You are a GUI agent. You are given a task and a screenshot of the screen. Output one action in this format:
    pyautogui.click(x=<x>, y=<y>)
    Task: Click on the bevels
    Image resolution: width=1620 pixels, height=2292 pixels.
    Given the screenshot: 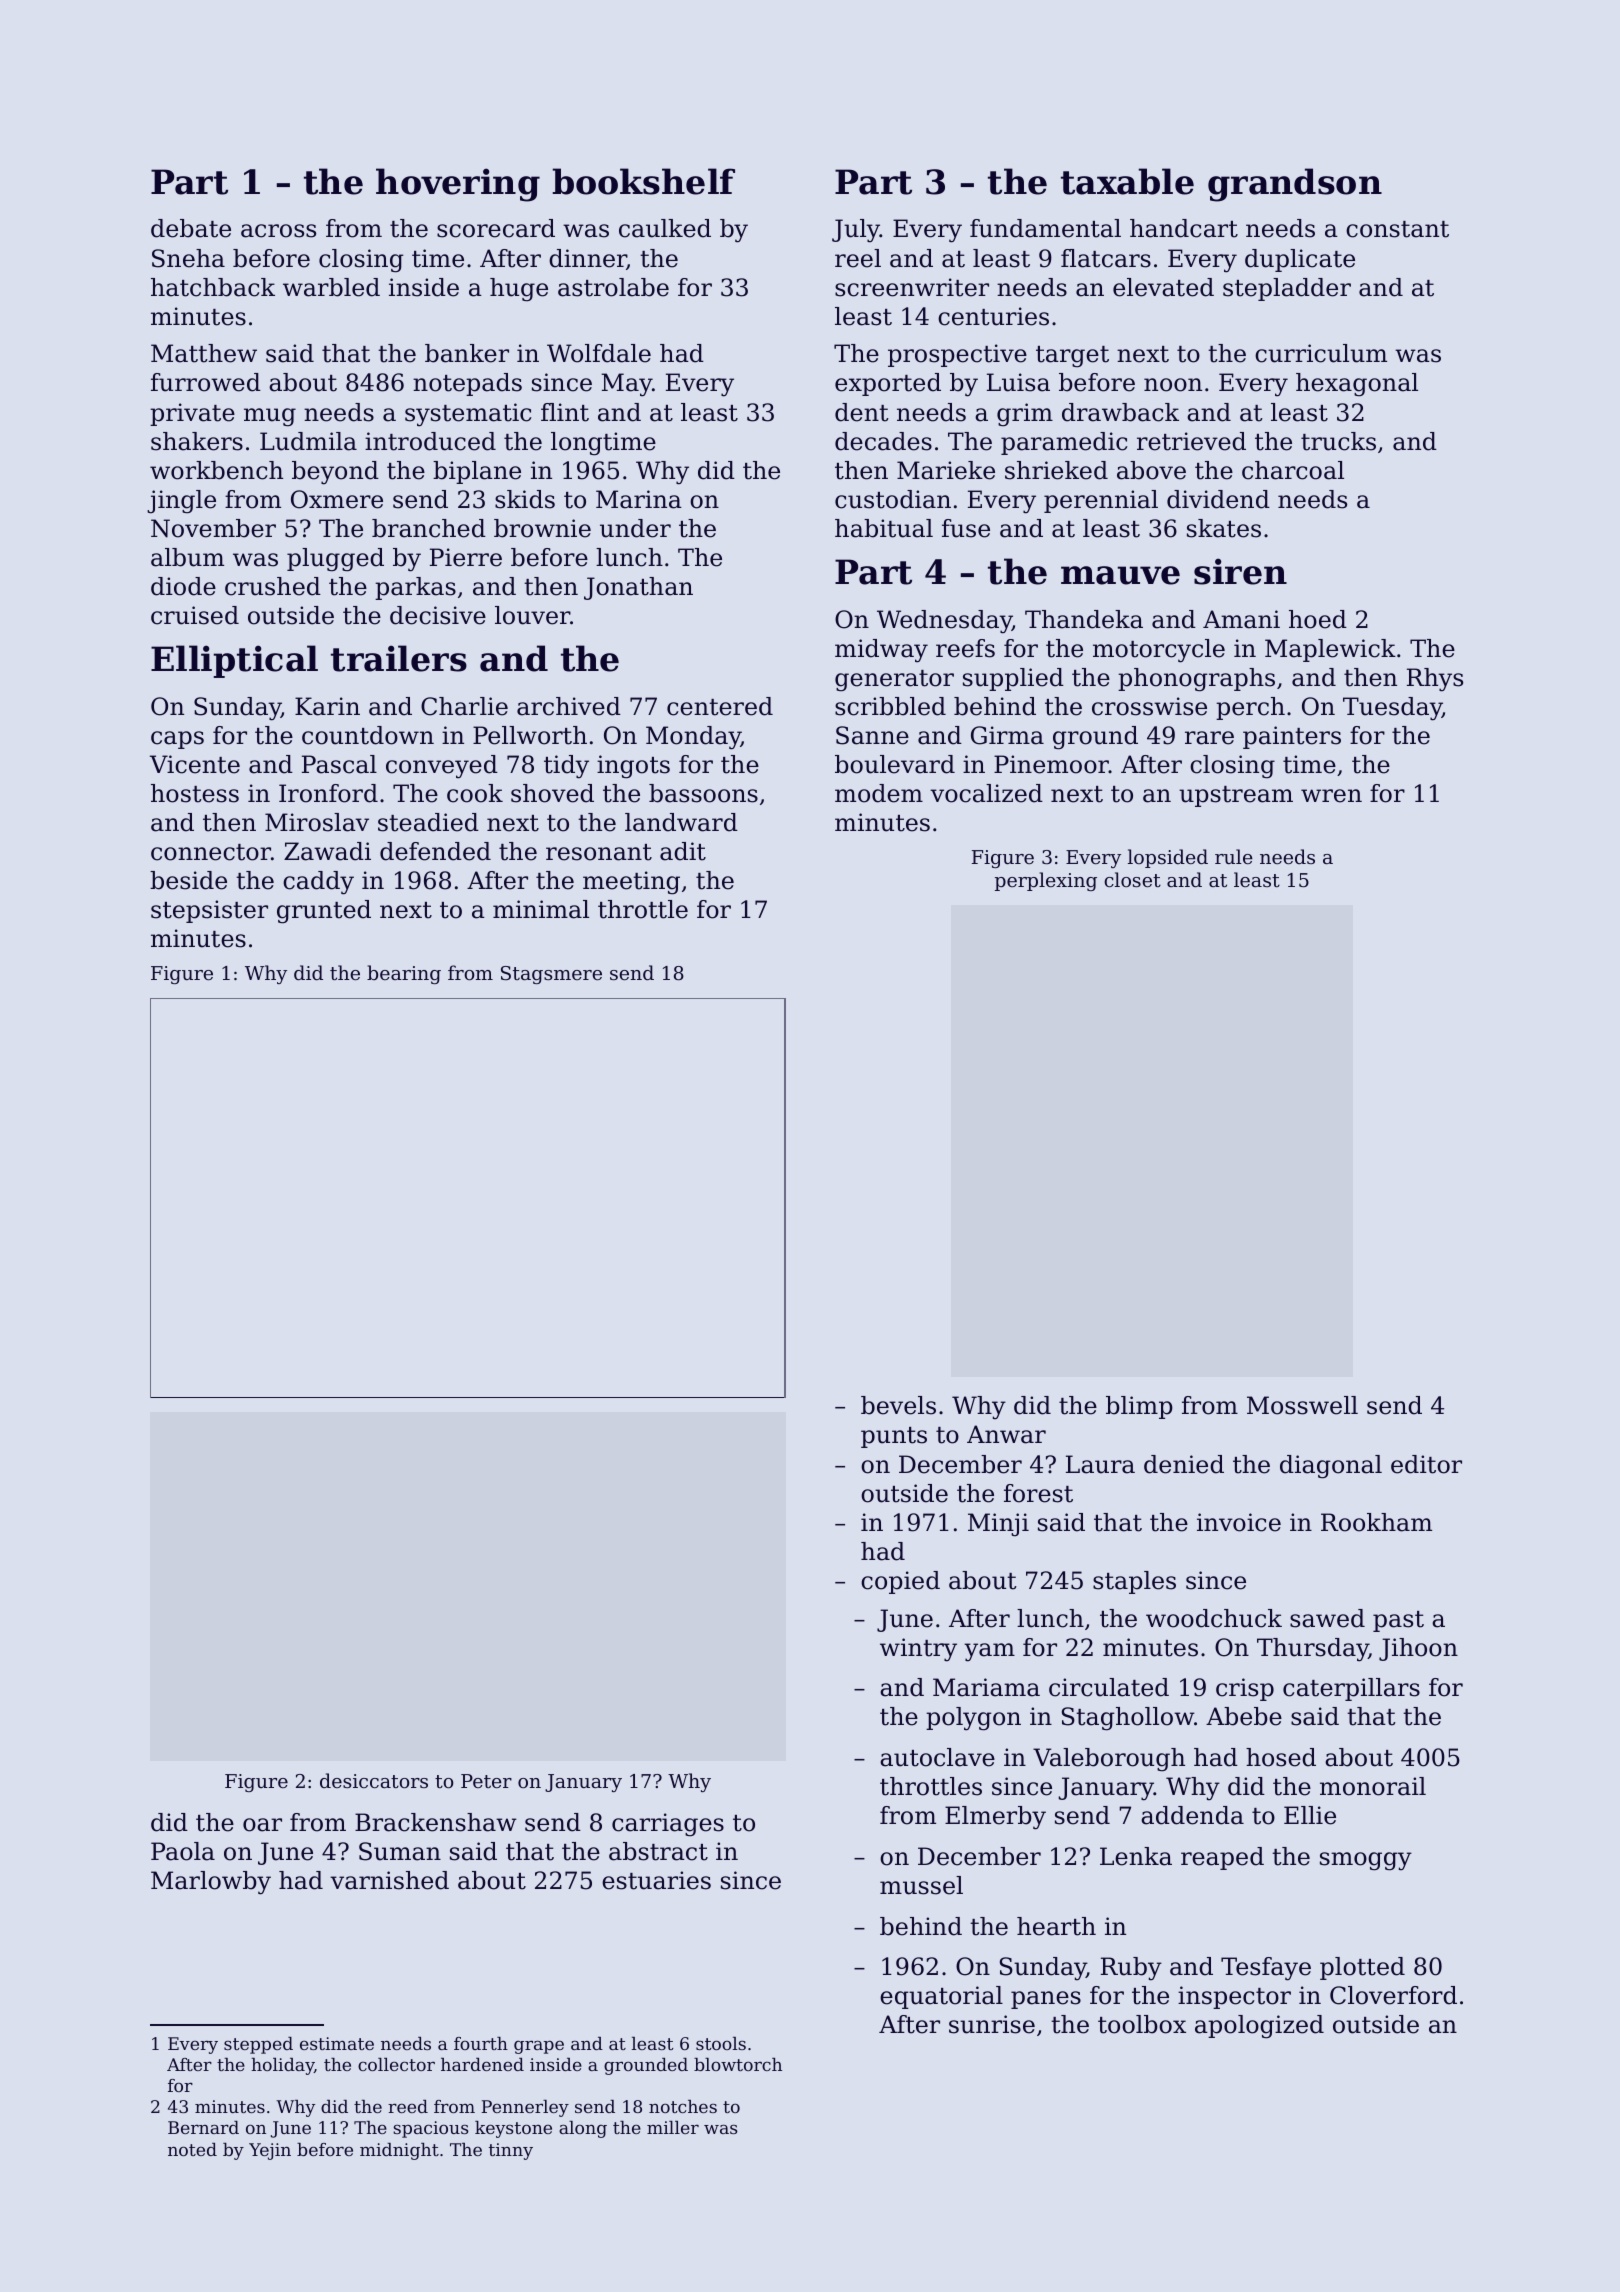 What is the action you would take?
    pyautogui.click(x=898, y=1405)
